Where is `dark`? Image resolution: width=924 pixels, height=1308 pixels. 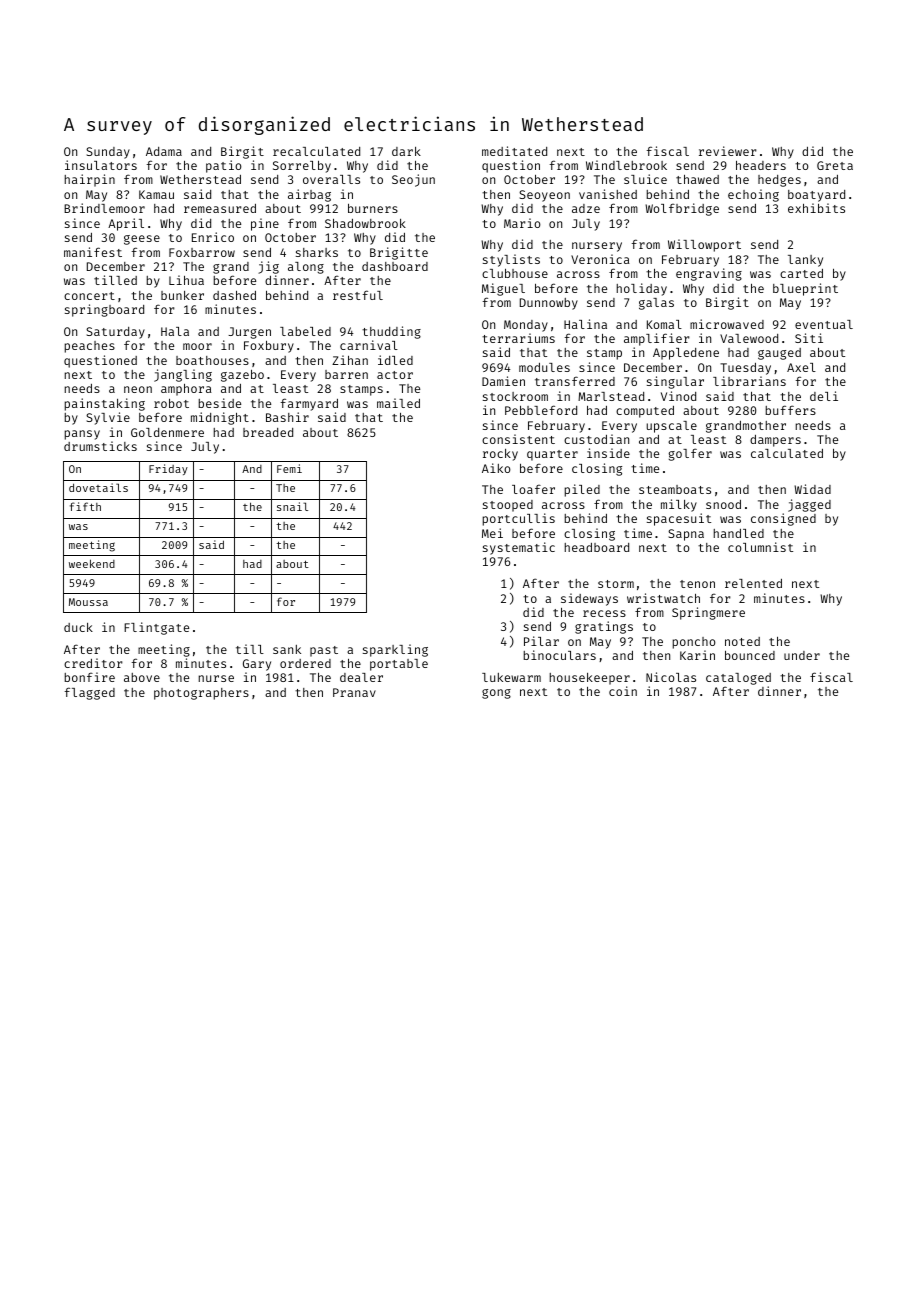 dark is located at coordinates (406, 151).
